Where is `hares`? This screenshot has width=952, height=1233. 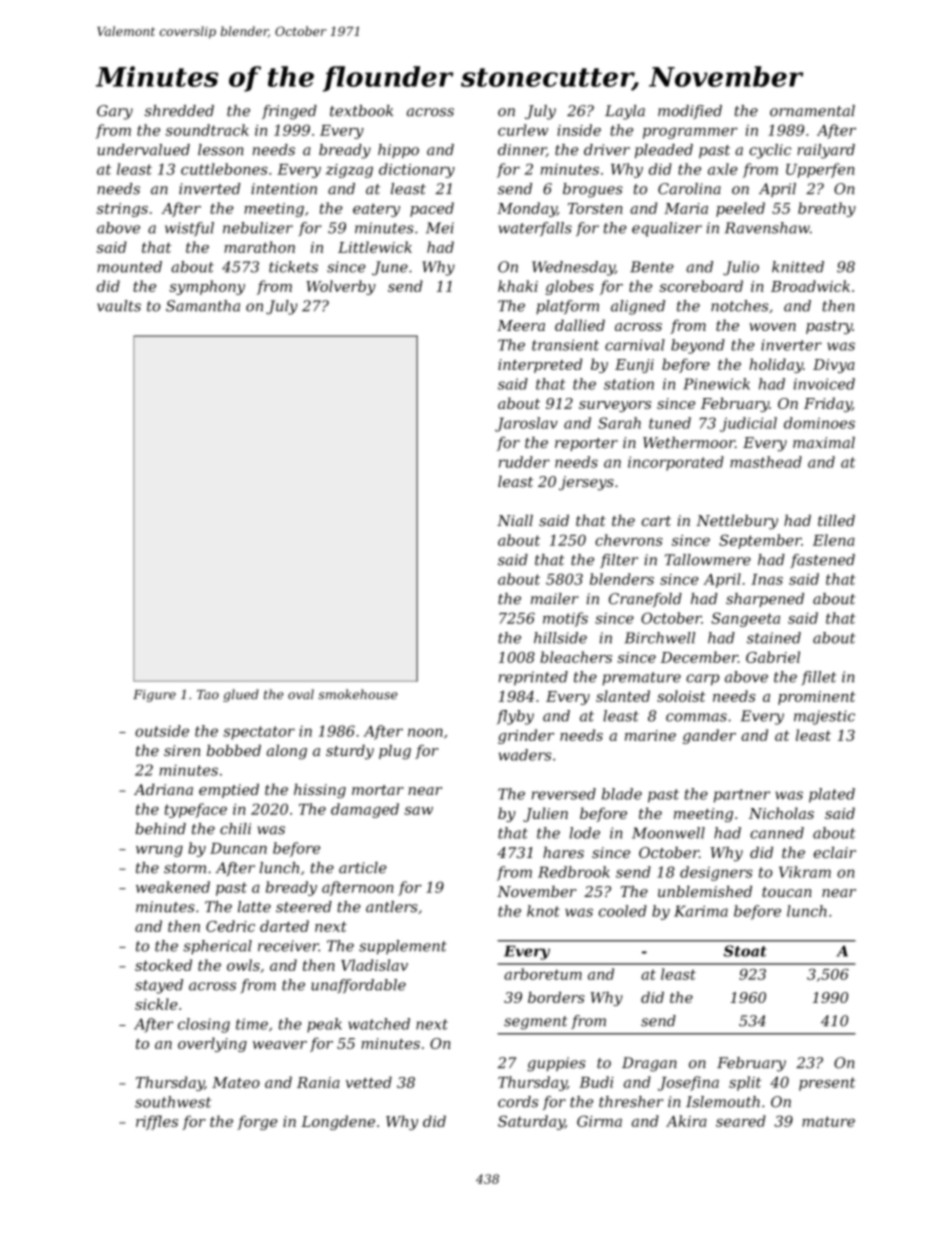 hares is located at coordinates (563, 852).
